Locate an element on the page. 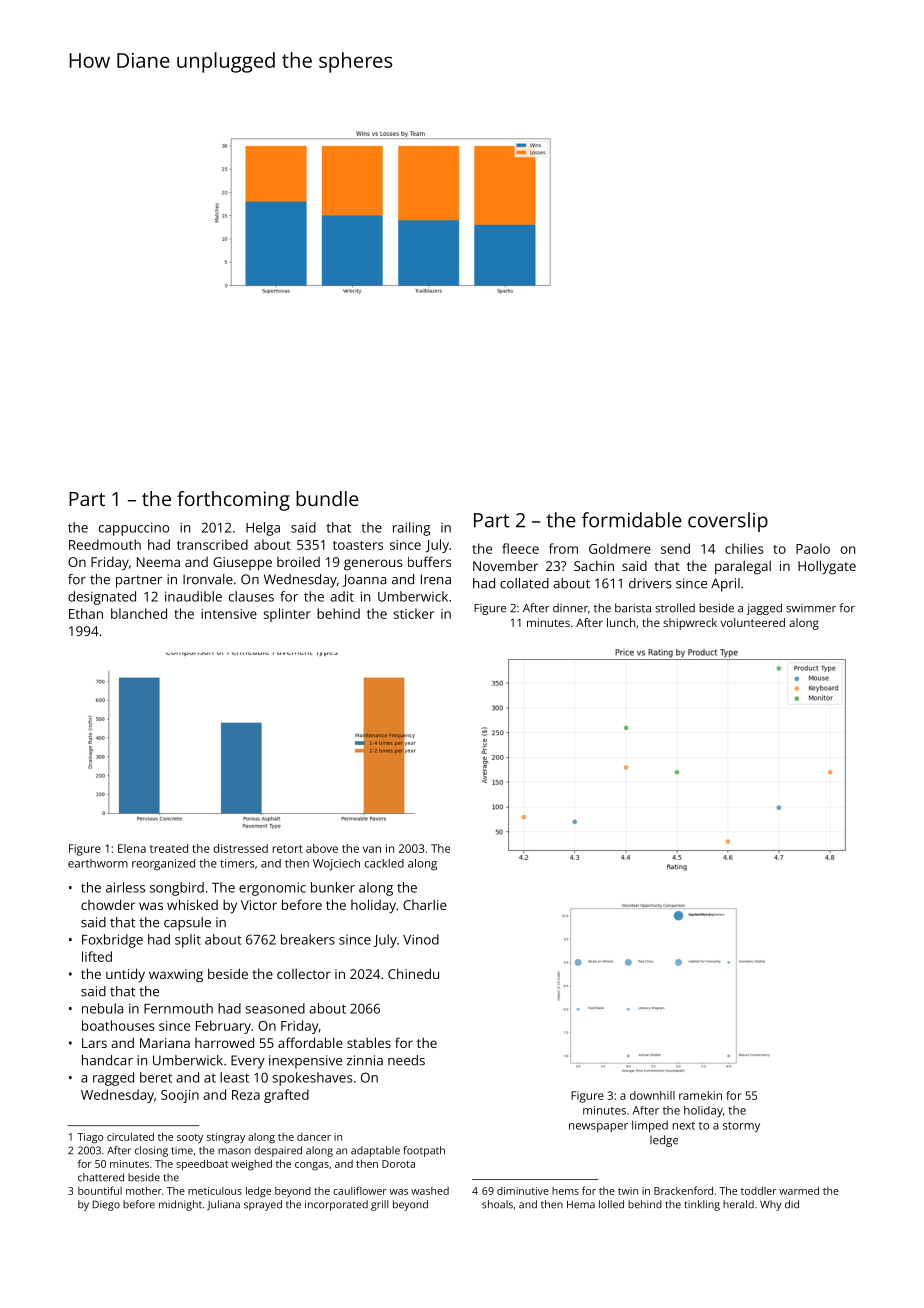  above is located at coordinates (322, 848).
